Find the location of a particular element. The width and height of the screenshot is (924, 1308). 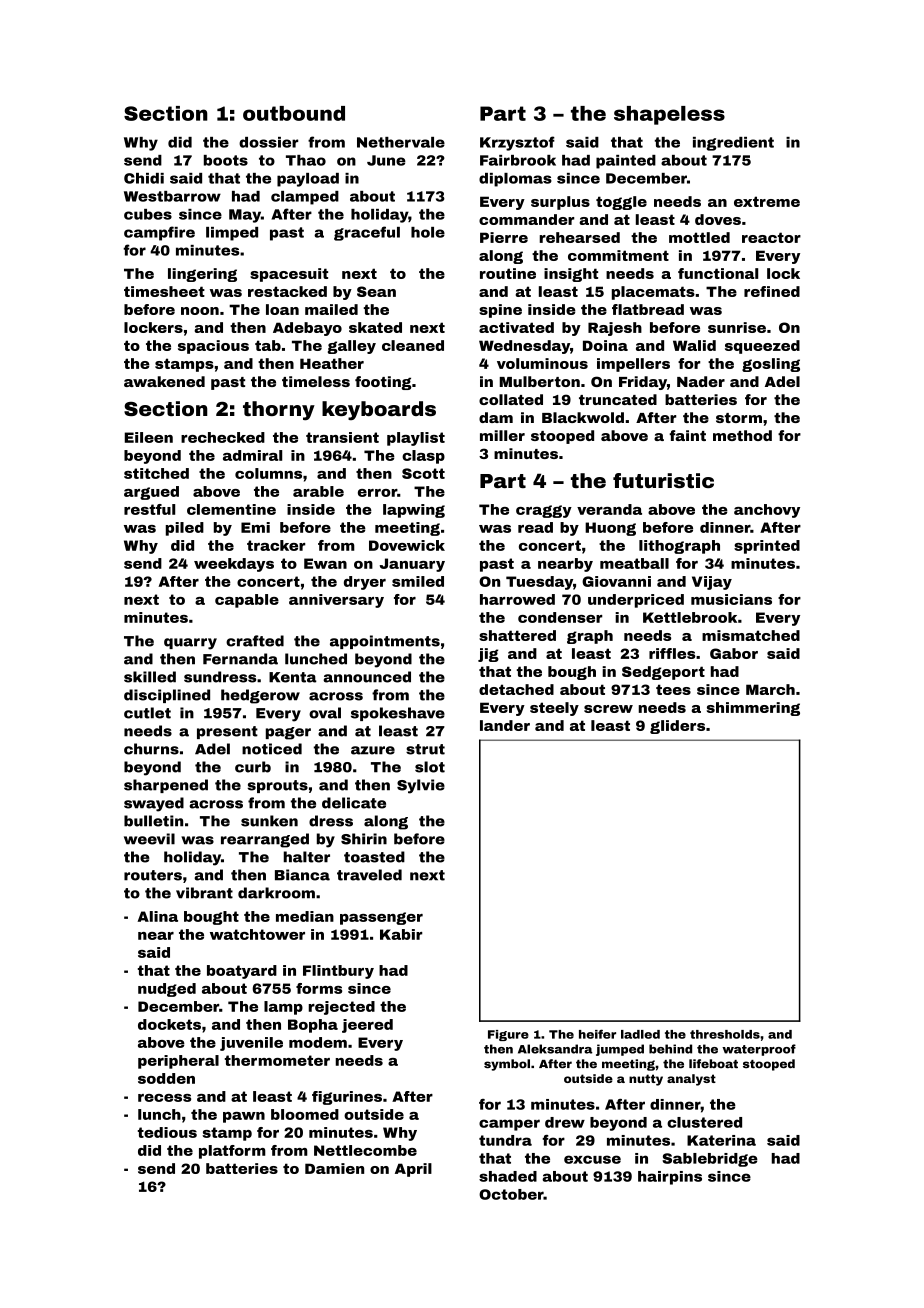

weekdays is located at coordinates (234, 565).
